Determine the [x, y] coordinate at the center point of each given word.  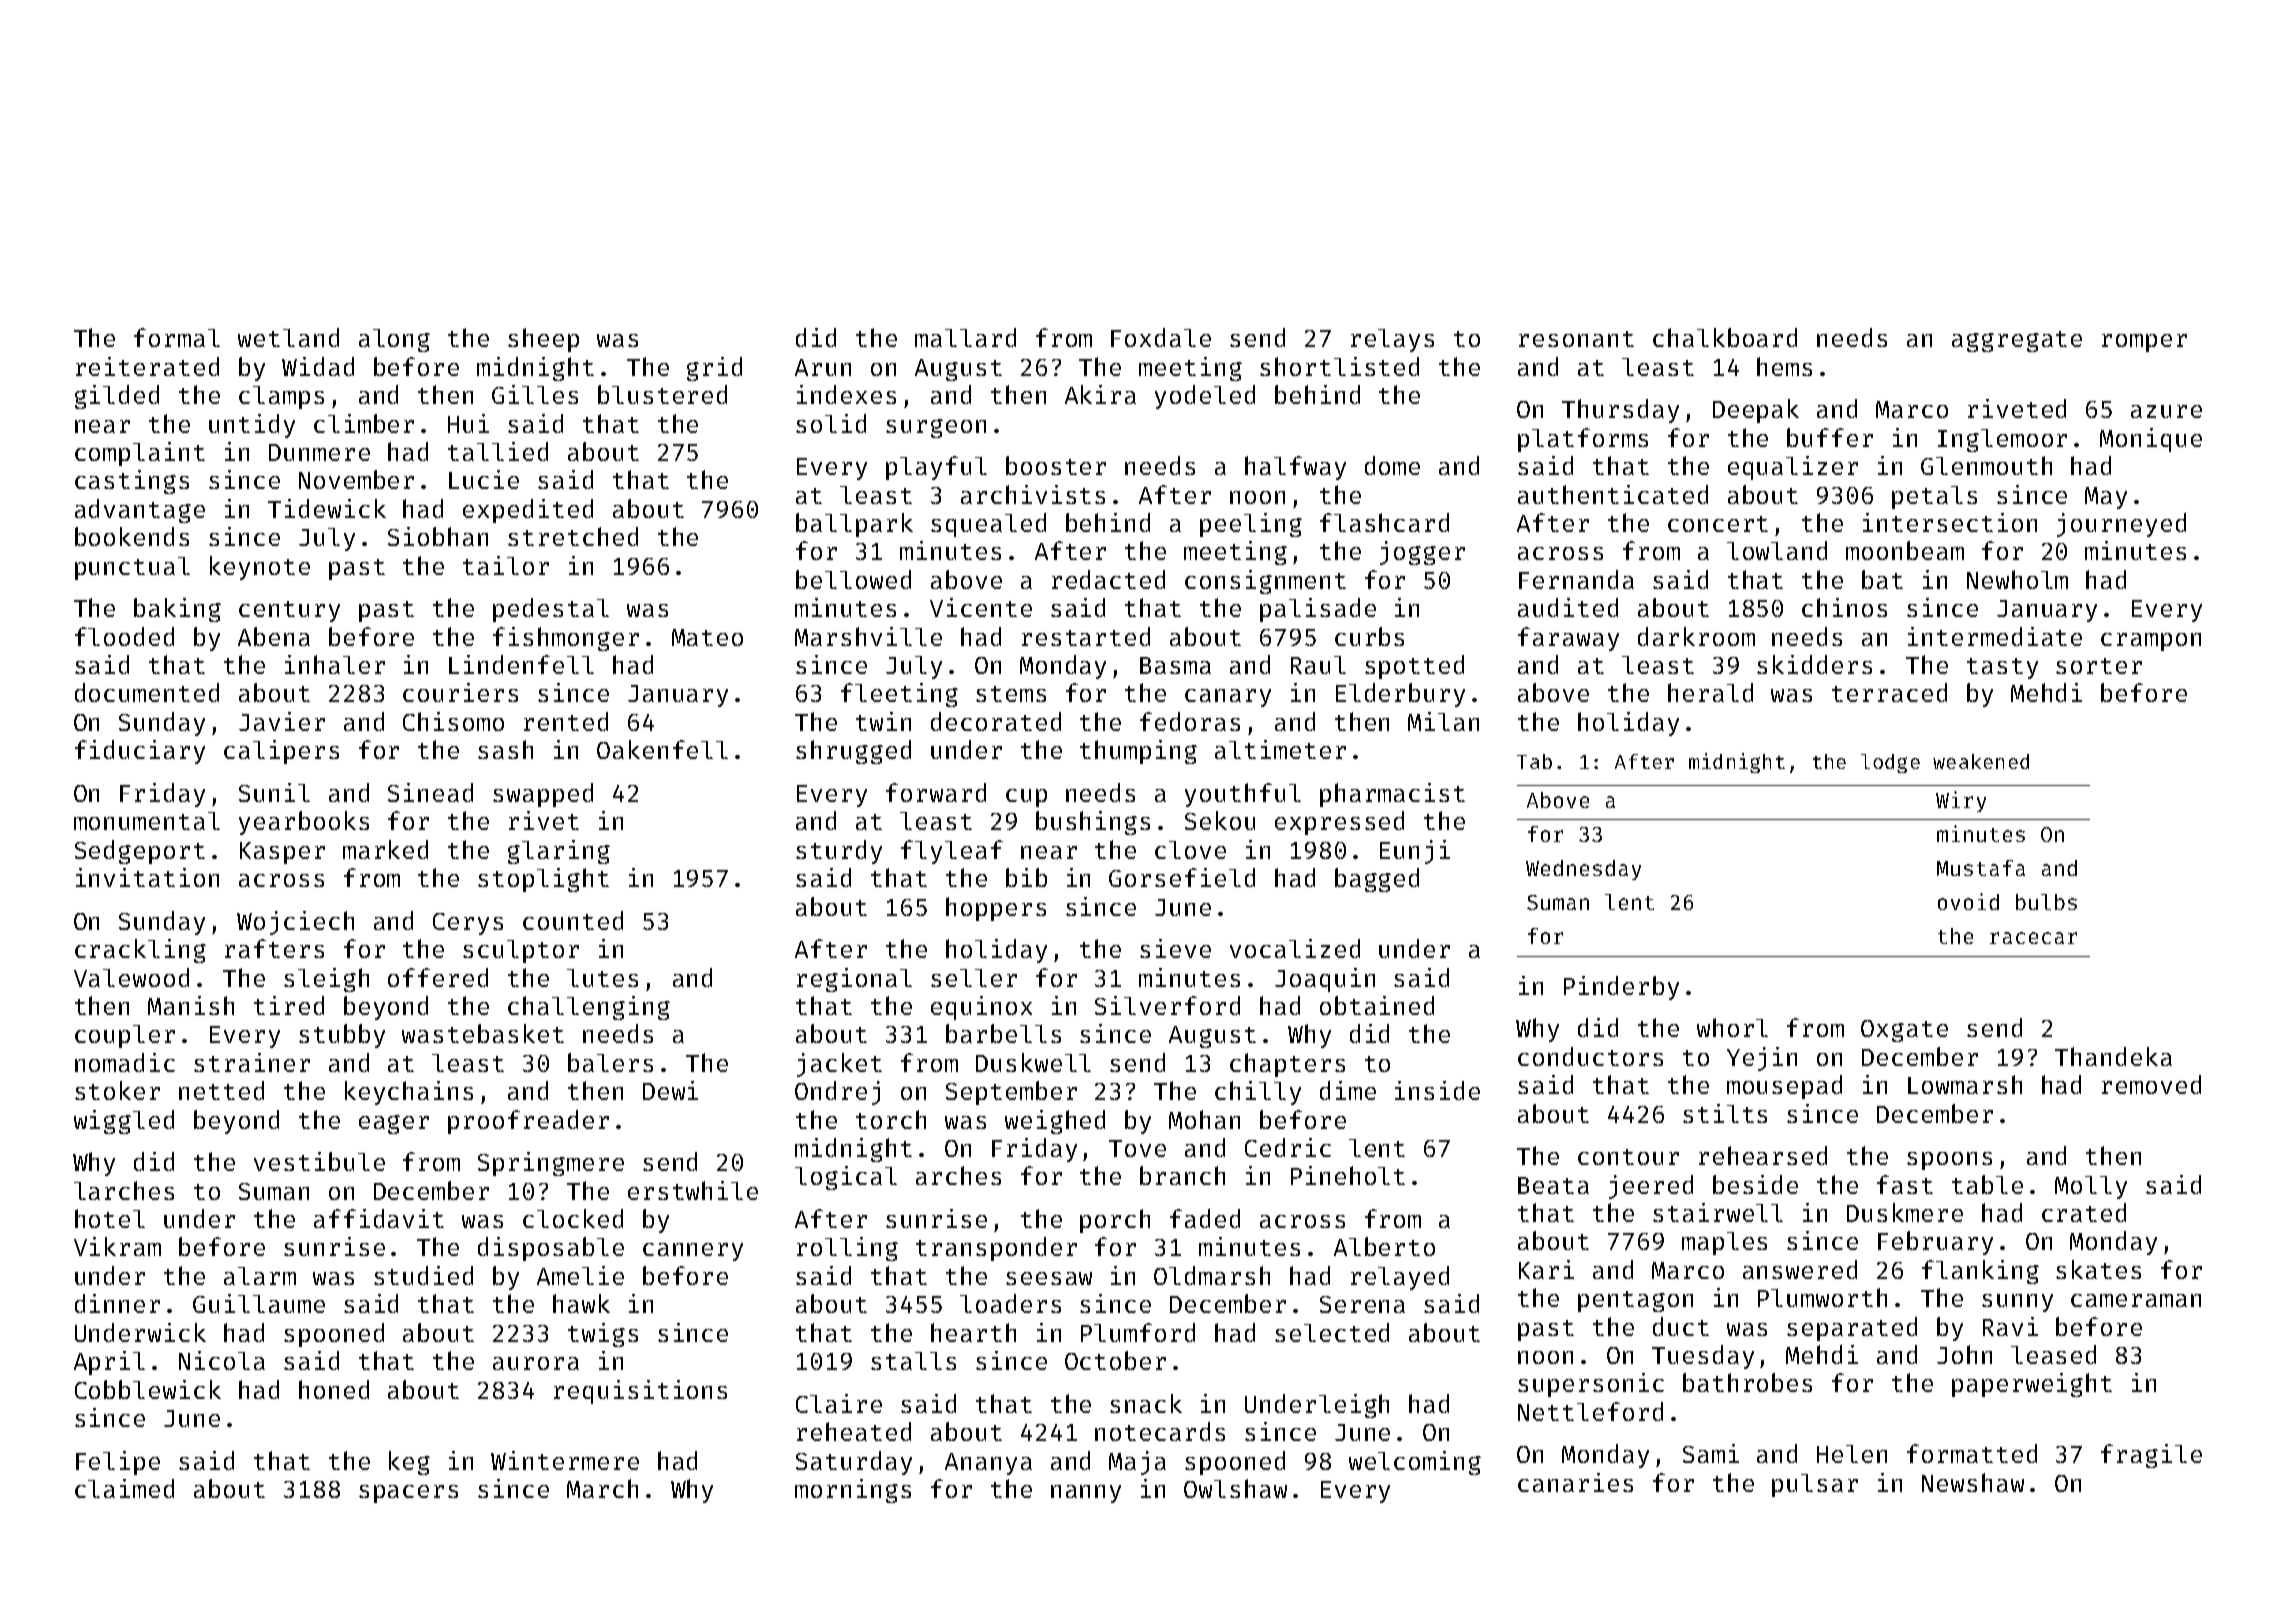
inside [1437, 1090]
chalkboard [1725, 337]
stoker [117, 1090]
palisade [1318, 610]
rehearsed [1763, 1155]
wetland [288, 337]
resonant [1576, 339]
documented [147, 692]
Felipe [118, 1463]
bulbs [2046, 902]
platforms [1583, 440]
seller [974, 978]
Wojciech [295, 923]
